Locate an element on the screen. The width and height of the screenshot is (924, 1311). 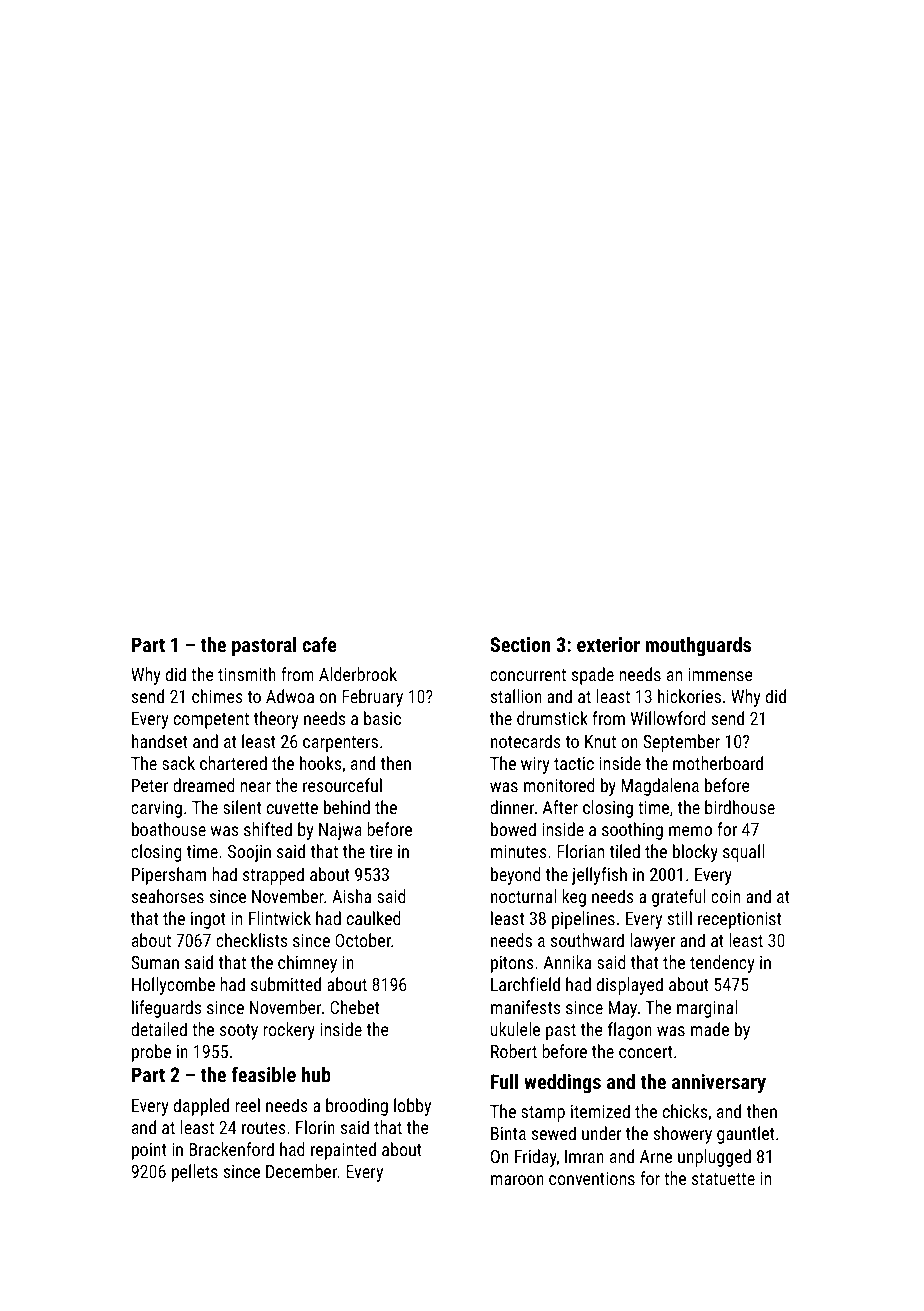
pitons is located at coordinates (512, 964).
